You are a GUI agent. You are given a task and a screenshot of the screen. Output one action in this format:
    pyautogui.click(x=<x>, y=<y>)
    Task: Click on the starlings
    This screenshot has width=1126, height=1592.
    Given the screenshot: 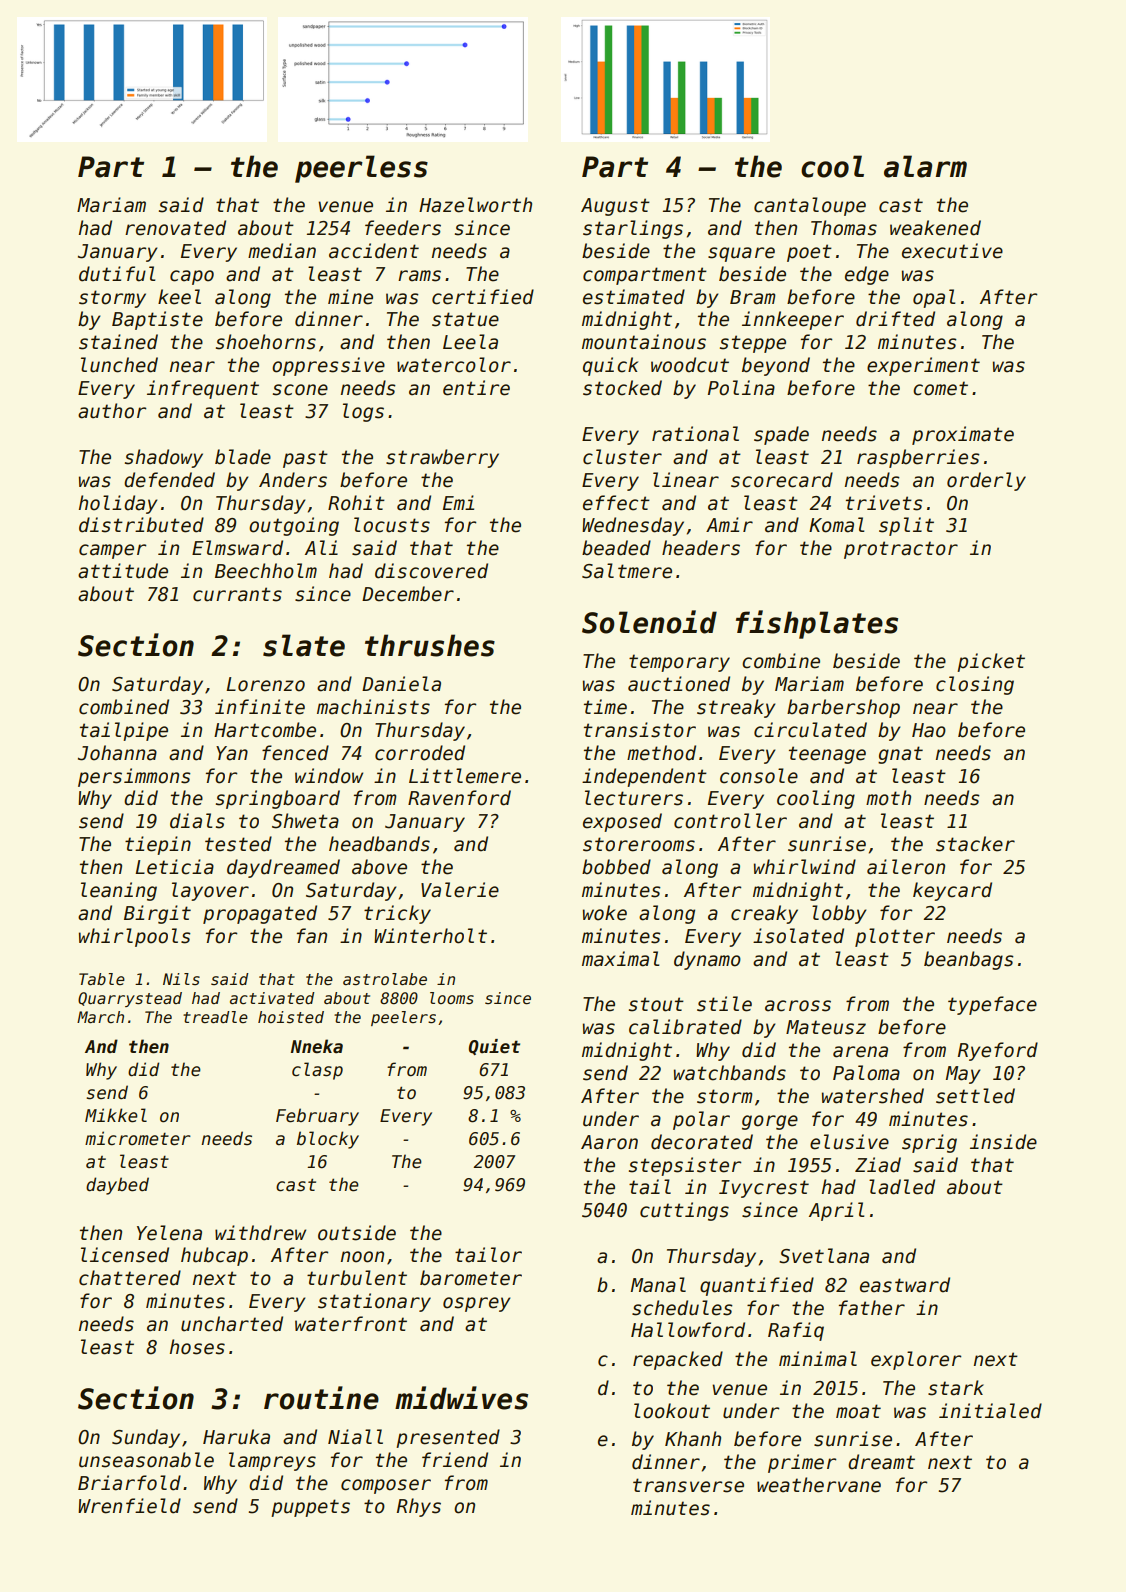 What is the action you would take?
    pyautogui.click(x=633, y=229)
